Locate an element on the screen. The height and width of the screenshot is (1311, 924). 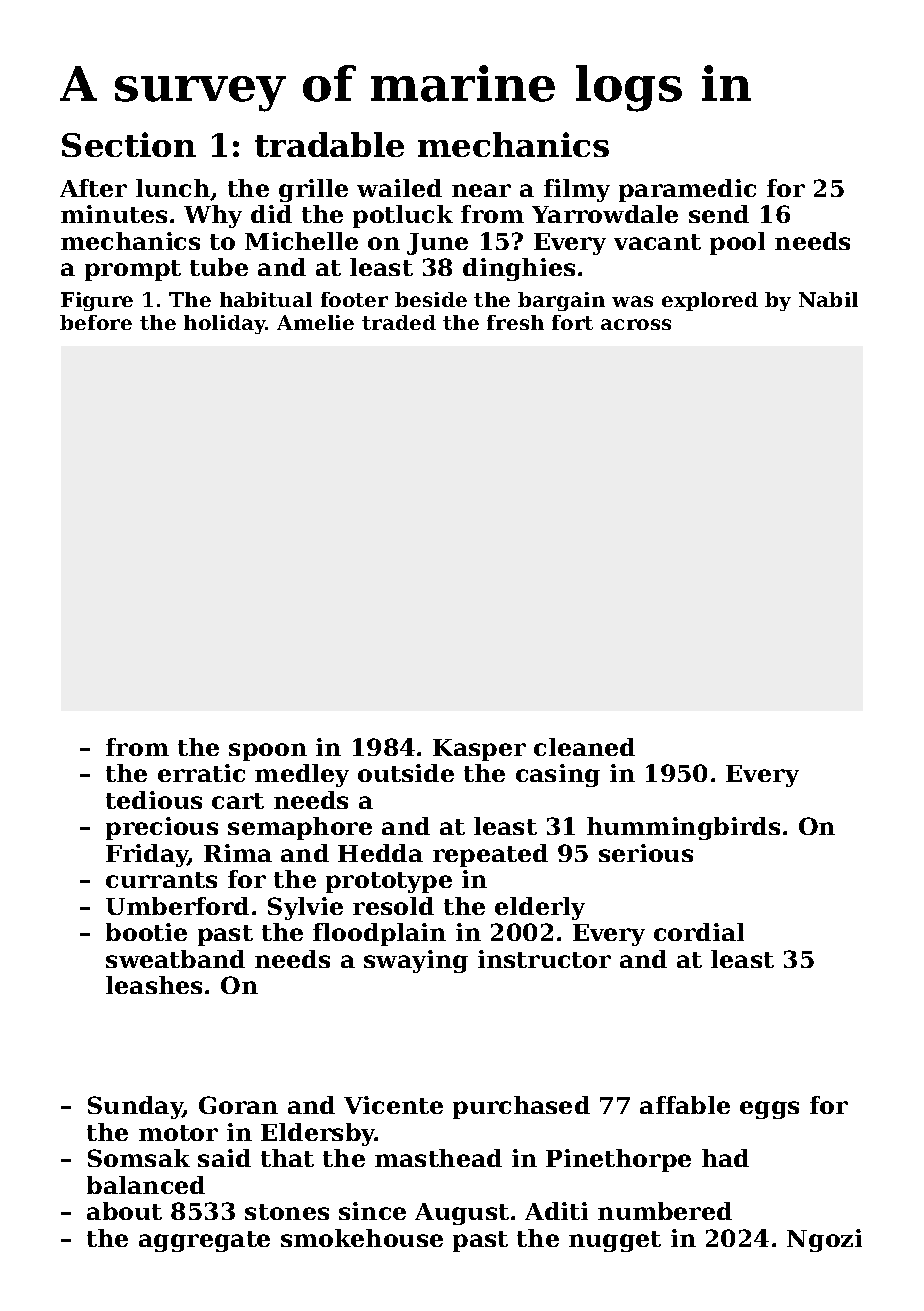
hummingbirds is located at coordinates (683, 828).
